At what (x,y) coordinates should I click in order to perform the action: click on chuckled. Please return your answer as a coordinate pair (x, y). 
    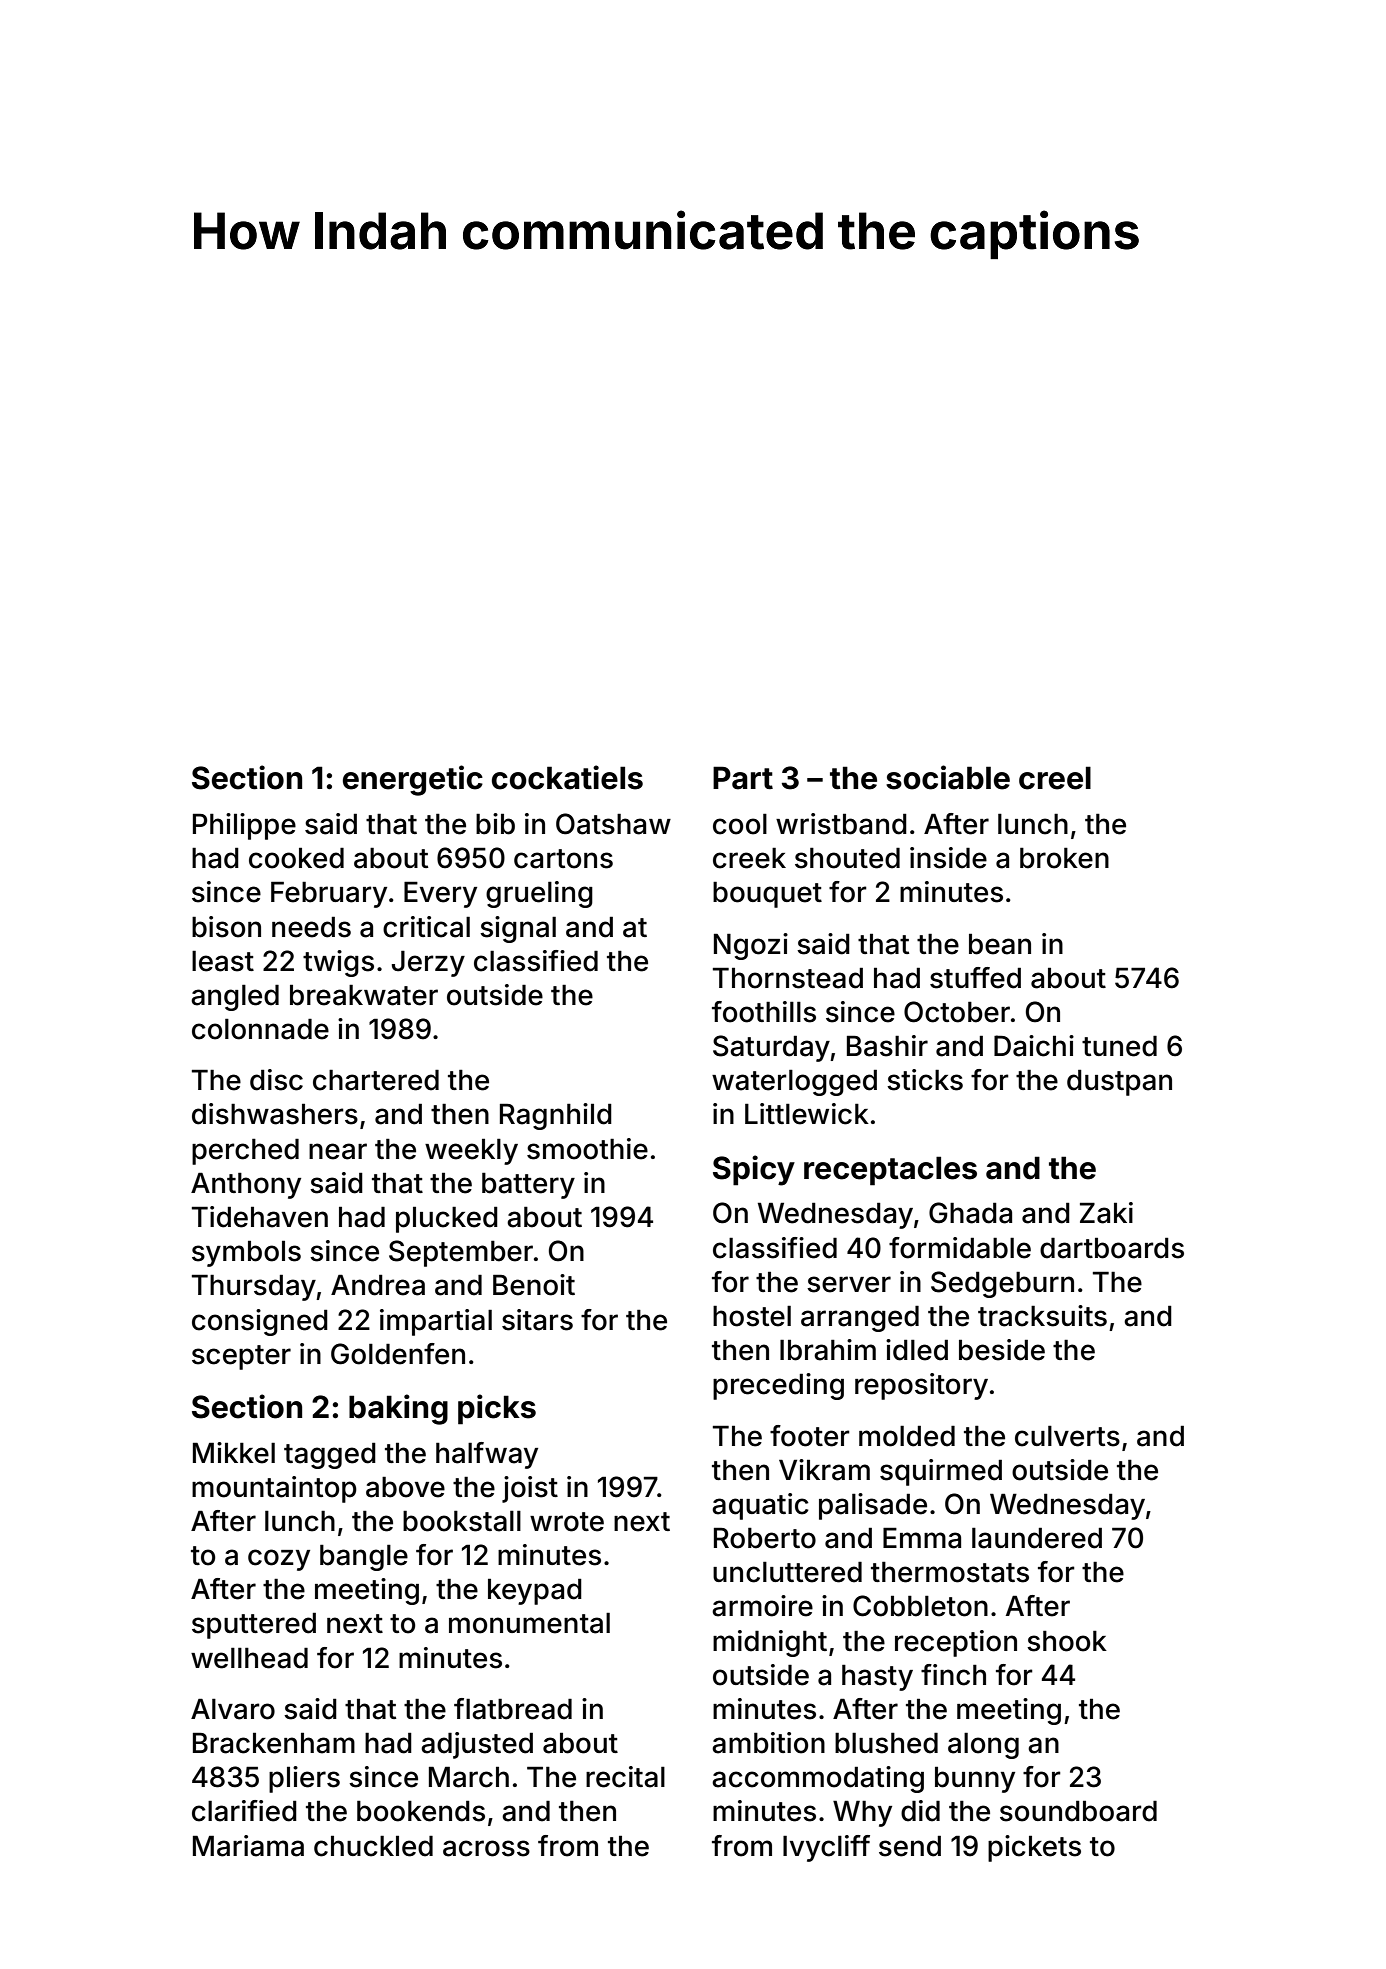
    Looking at the image, I should click on (373, 1846).
